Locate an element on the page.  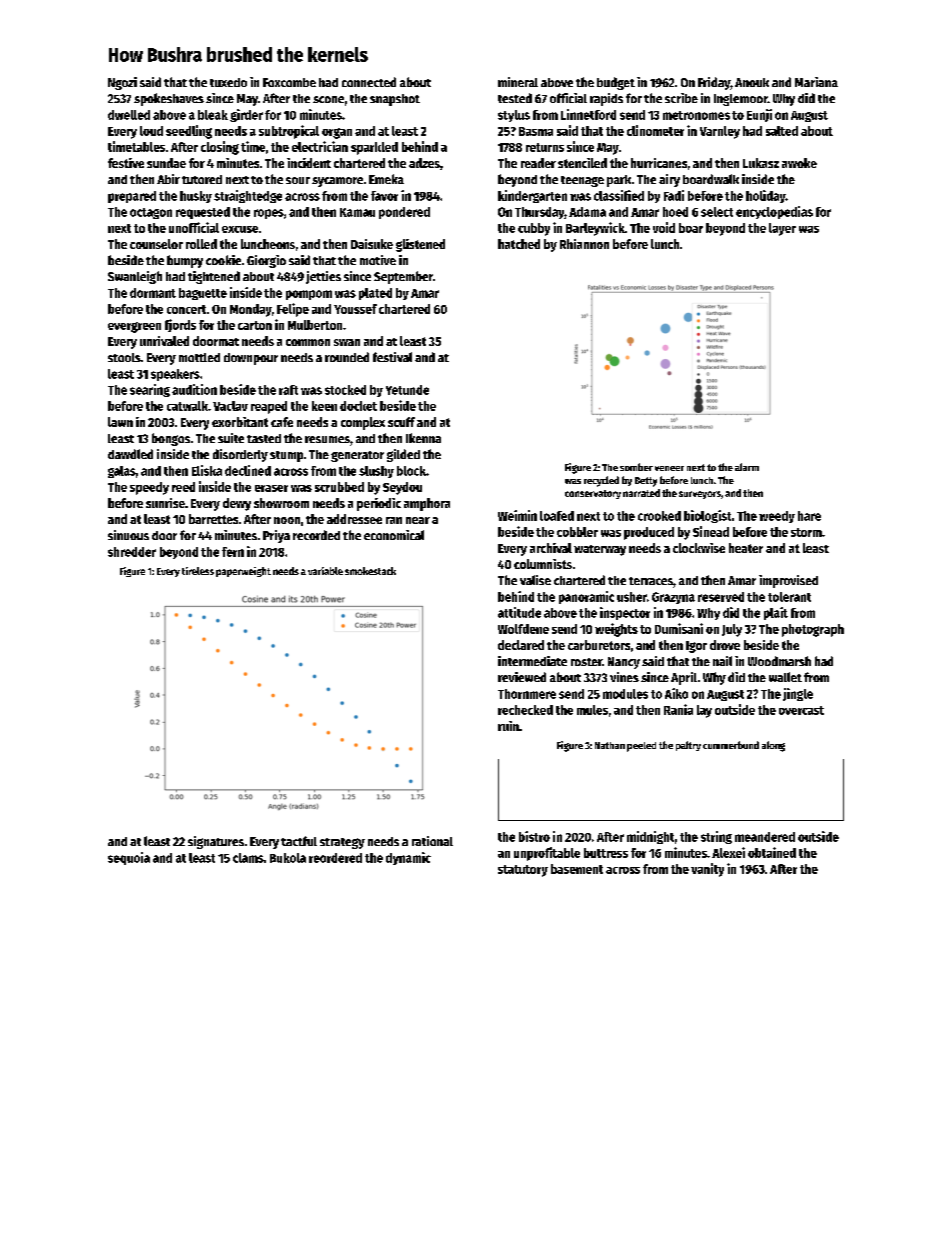
Anouk is located at coordinates (752, 82).
